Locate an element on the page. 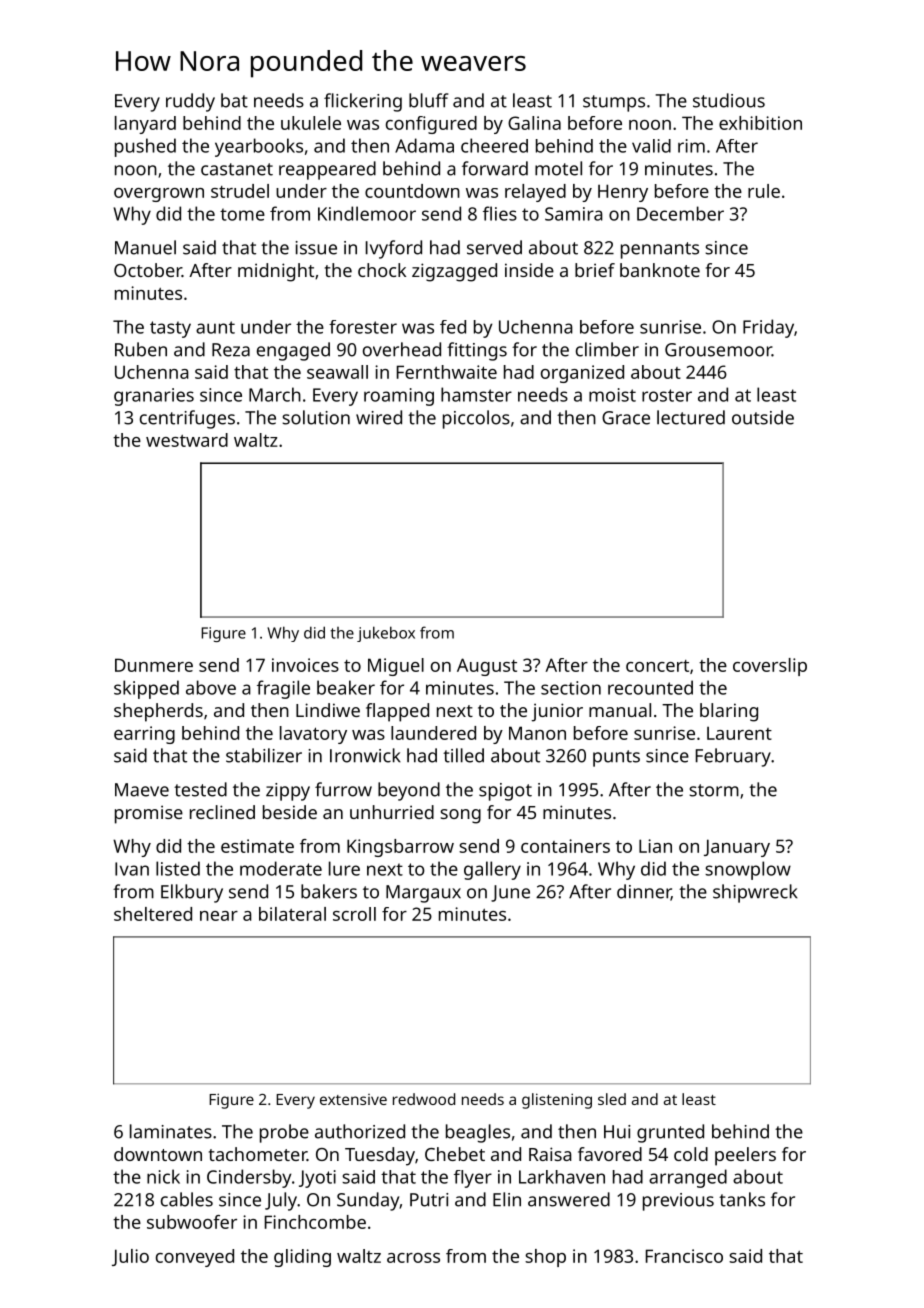  beagles is located at coordinates (478, 1133).
